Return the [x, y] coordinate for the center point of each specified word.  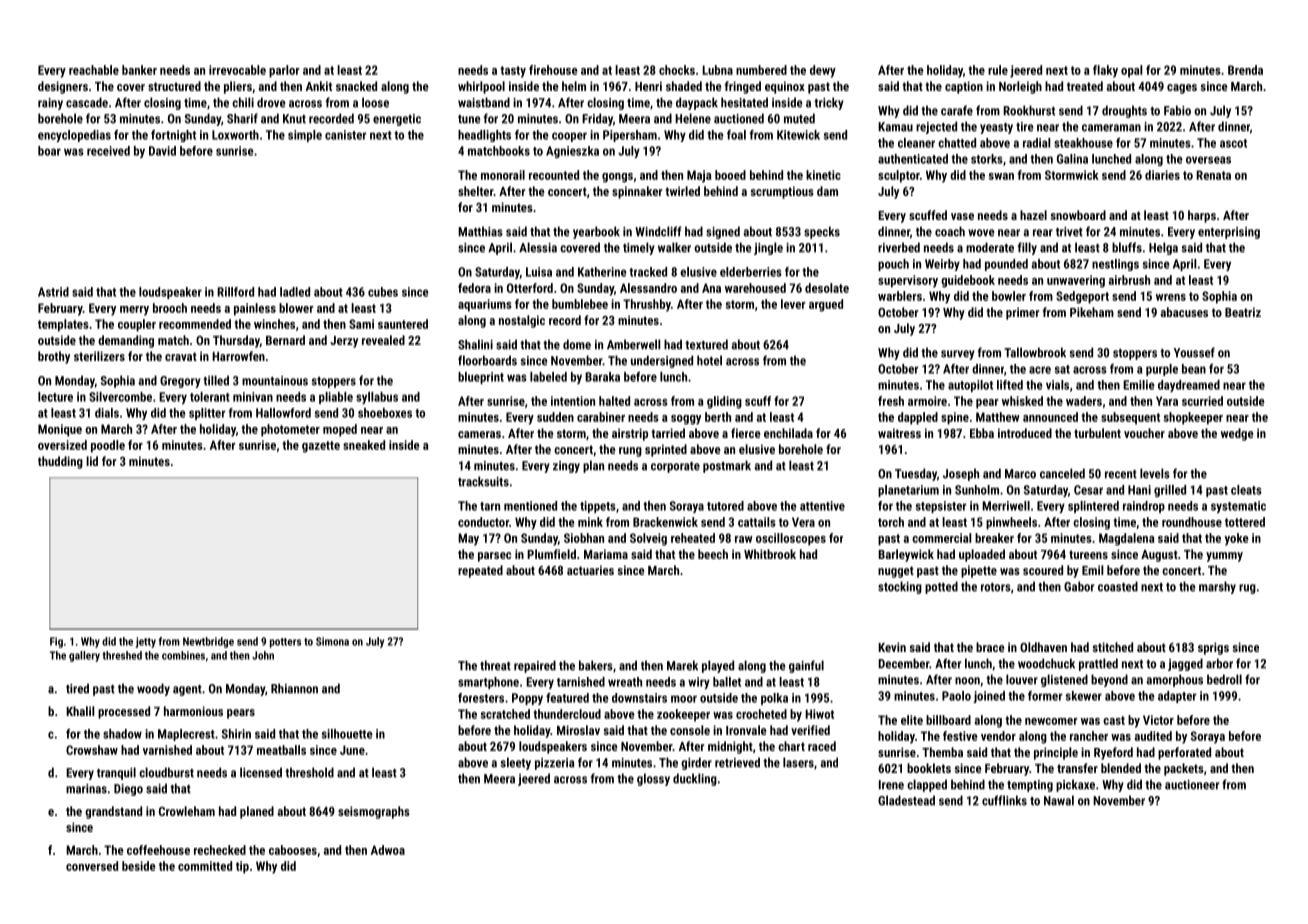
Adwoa [388, 850]
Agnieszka [572, 152]
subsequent [1130, 418]
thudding [60, 462]
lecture [55, 397]
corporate [675, 467]
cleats [1246, 490]
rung [630, 452]
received [108, 151]
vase [962, 216]
